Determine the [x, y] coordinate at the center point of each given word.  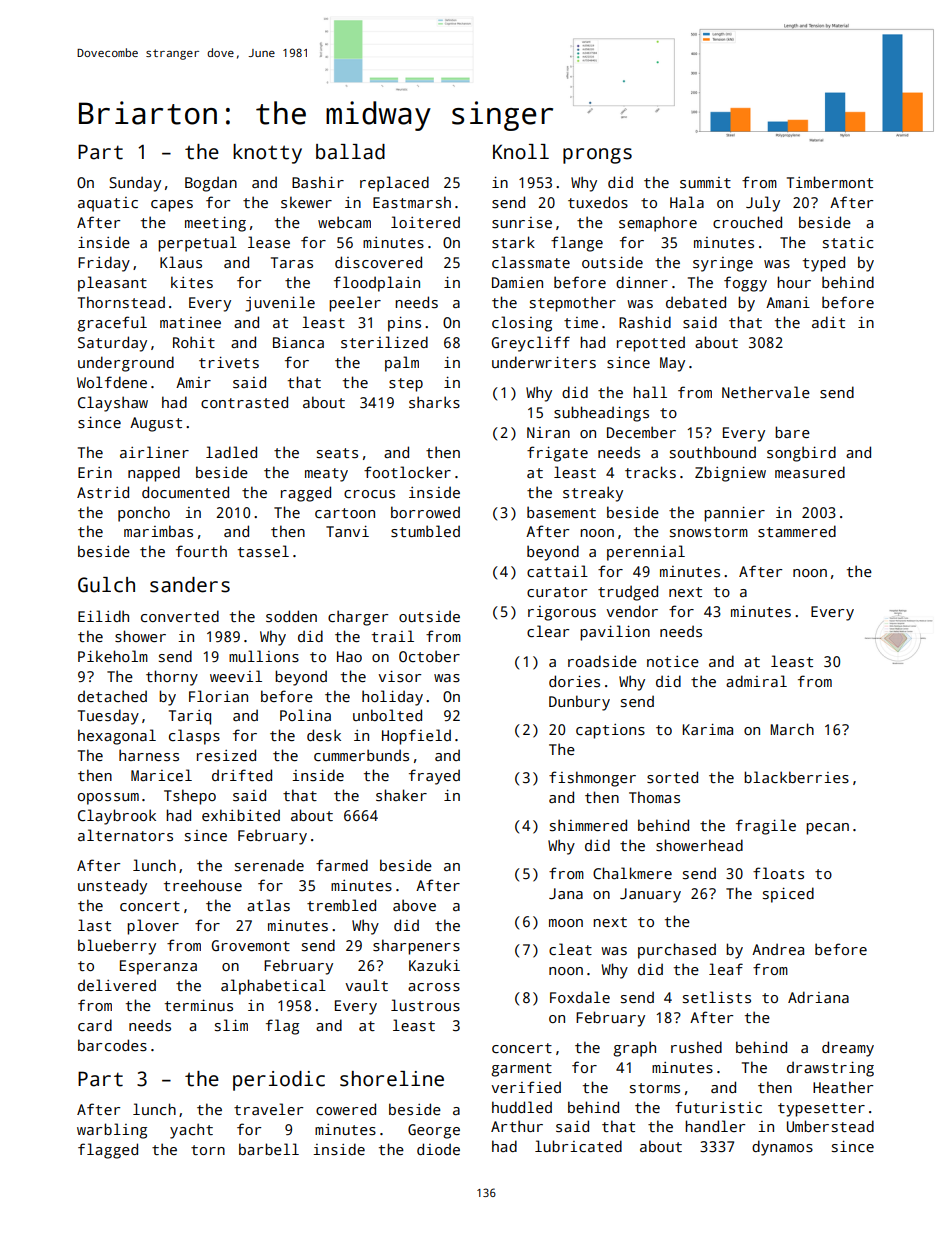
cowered [346, 1109]
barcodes [112, 1045]
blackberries [796, 777]
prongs [597, 156]
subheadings [601, 414]
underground [126, 364]
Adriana [818, 997]
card [95, 1025]
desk [324, 735]
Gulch [106, 585]
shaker [401, 795]
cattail [557, 571]
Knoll [521, 152]
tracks [650, 472]
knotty [267, 154]
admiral [756, 681]
